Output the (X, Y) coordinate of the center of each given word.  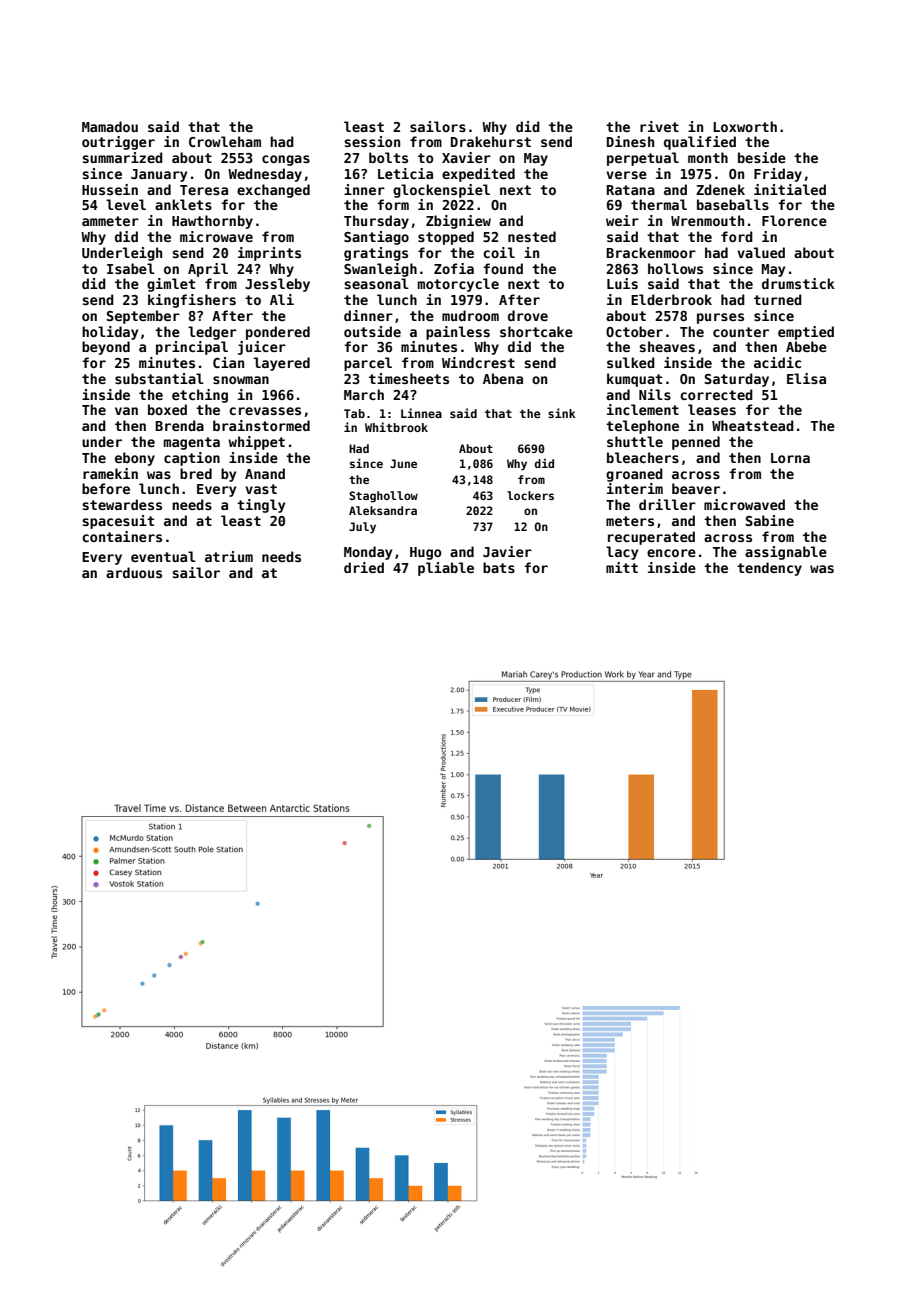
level (126, 204)
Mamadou (110, 126)
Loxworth (745, 126)
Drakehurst (491, 141)
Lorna (790, 458)
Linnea (421, 413)
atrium (229, 556)
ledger (212, 333)
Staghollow (383, 497)
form (393, 204)
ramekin (110, 473)
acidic (777, 362)
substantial (159, 378)
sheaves (667, 346)
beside (762, 157)
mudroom (470, 315)
